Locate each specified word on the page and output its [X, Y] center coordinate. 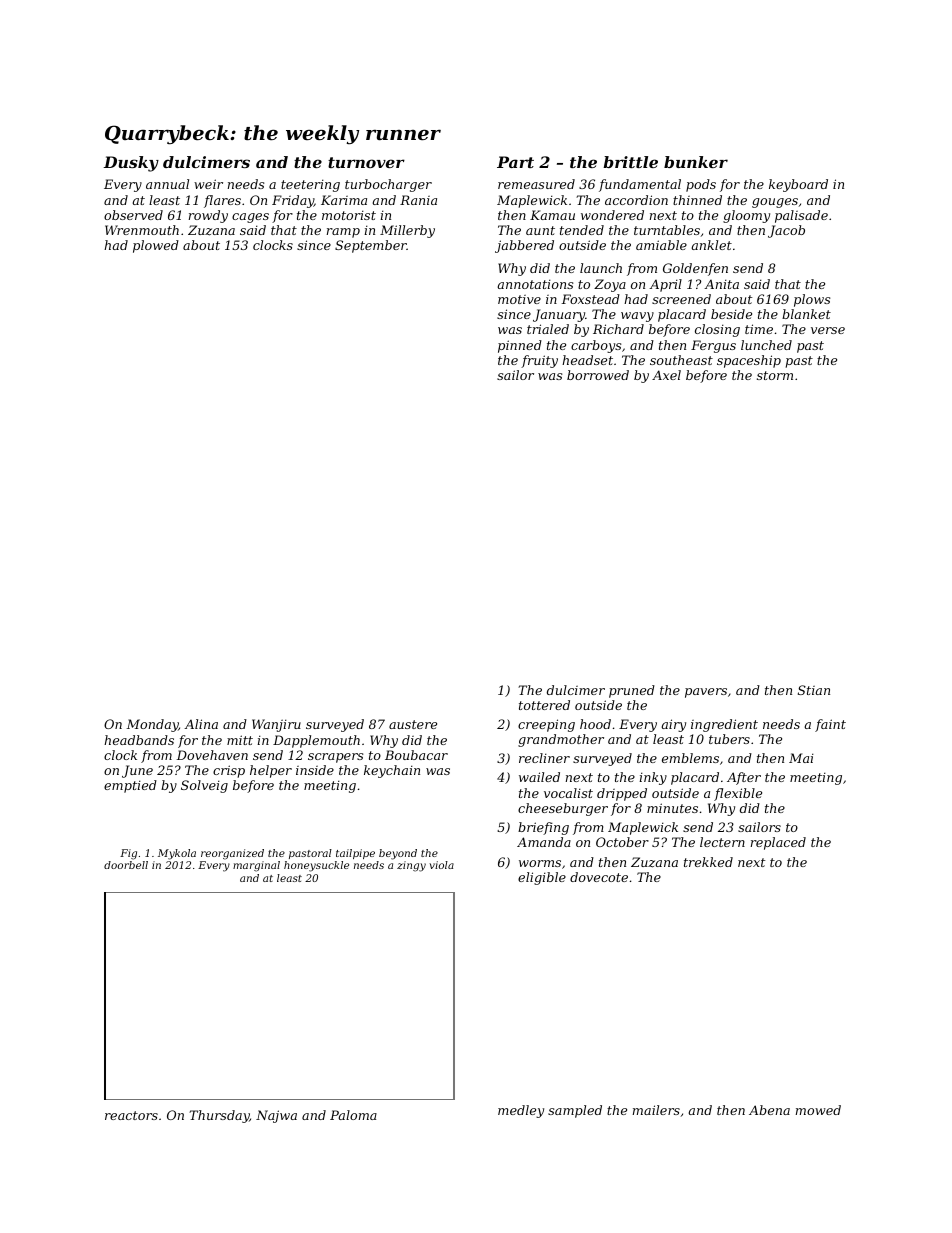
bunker [696, 162]
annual [167, 184]
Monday [152, 725]
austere [413, 724]
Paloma [353, 1115]
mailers [656, 1110]
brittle [630, 162]
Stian [814, 690]
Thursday [219, 1116]
